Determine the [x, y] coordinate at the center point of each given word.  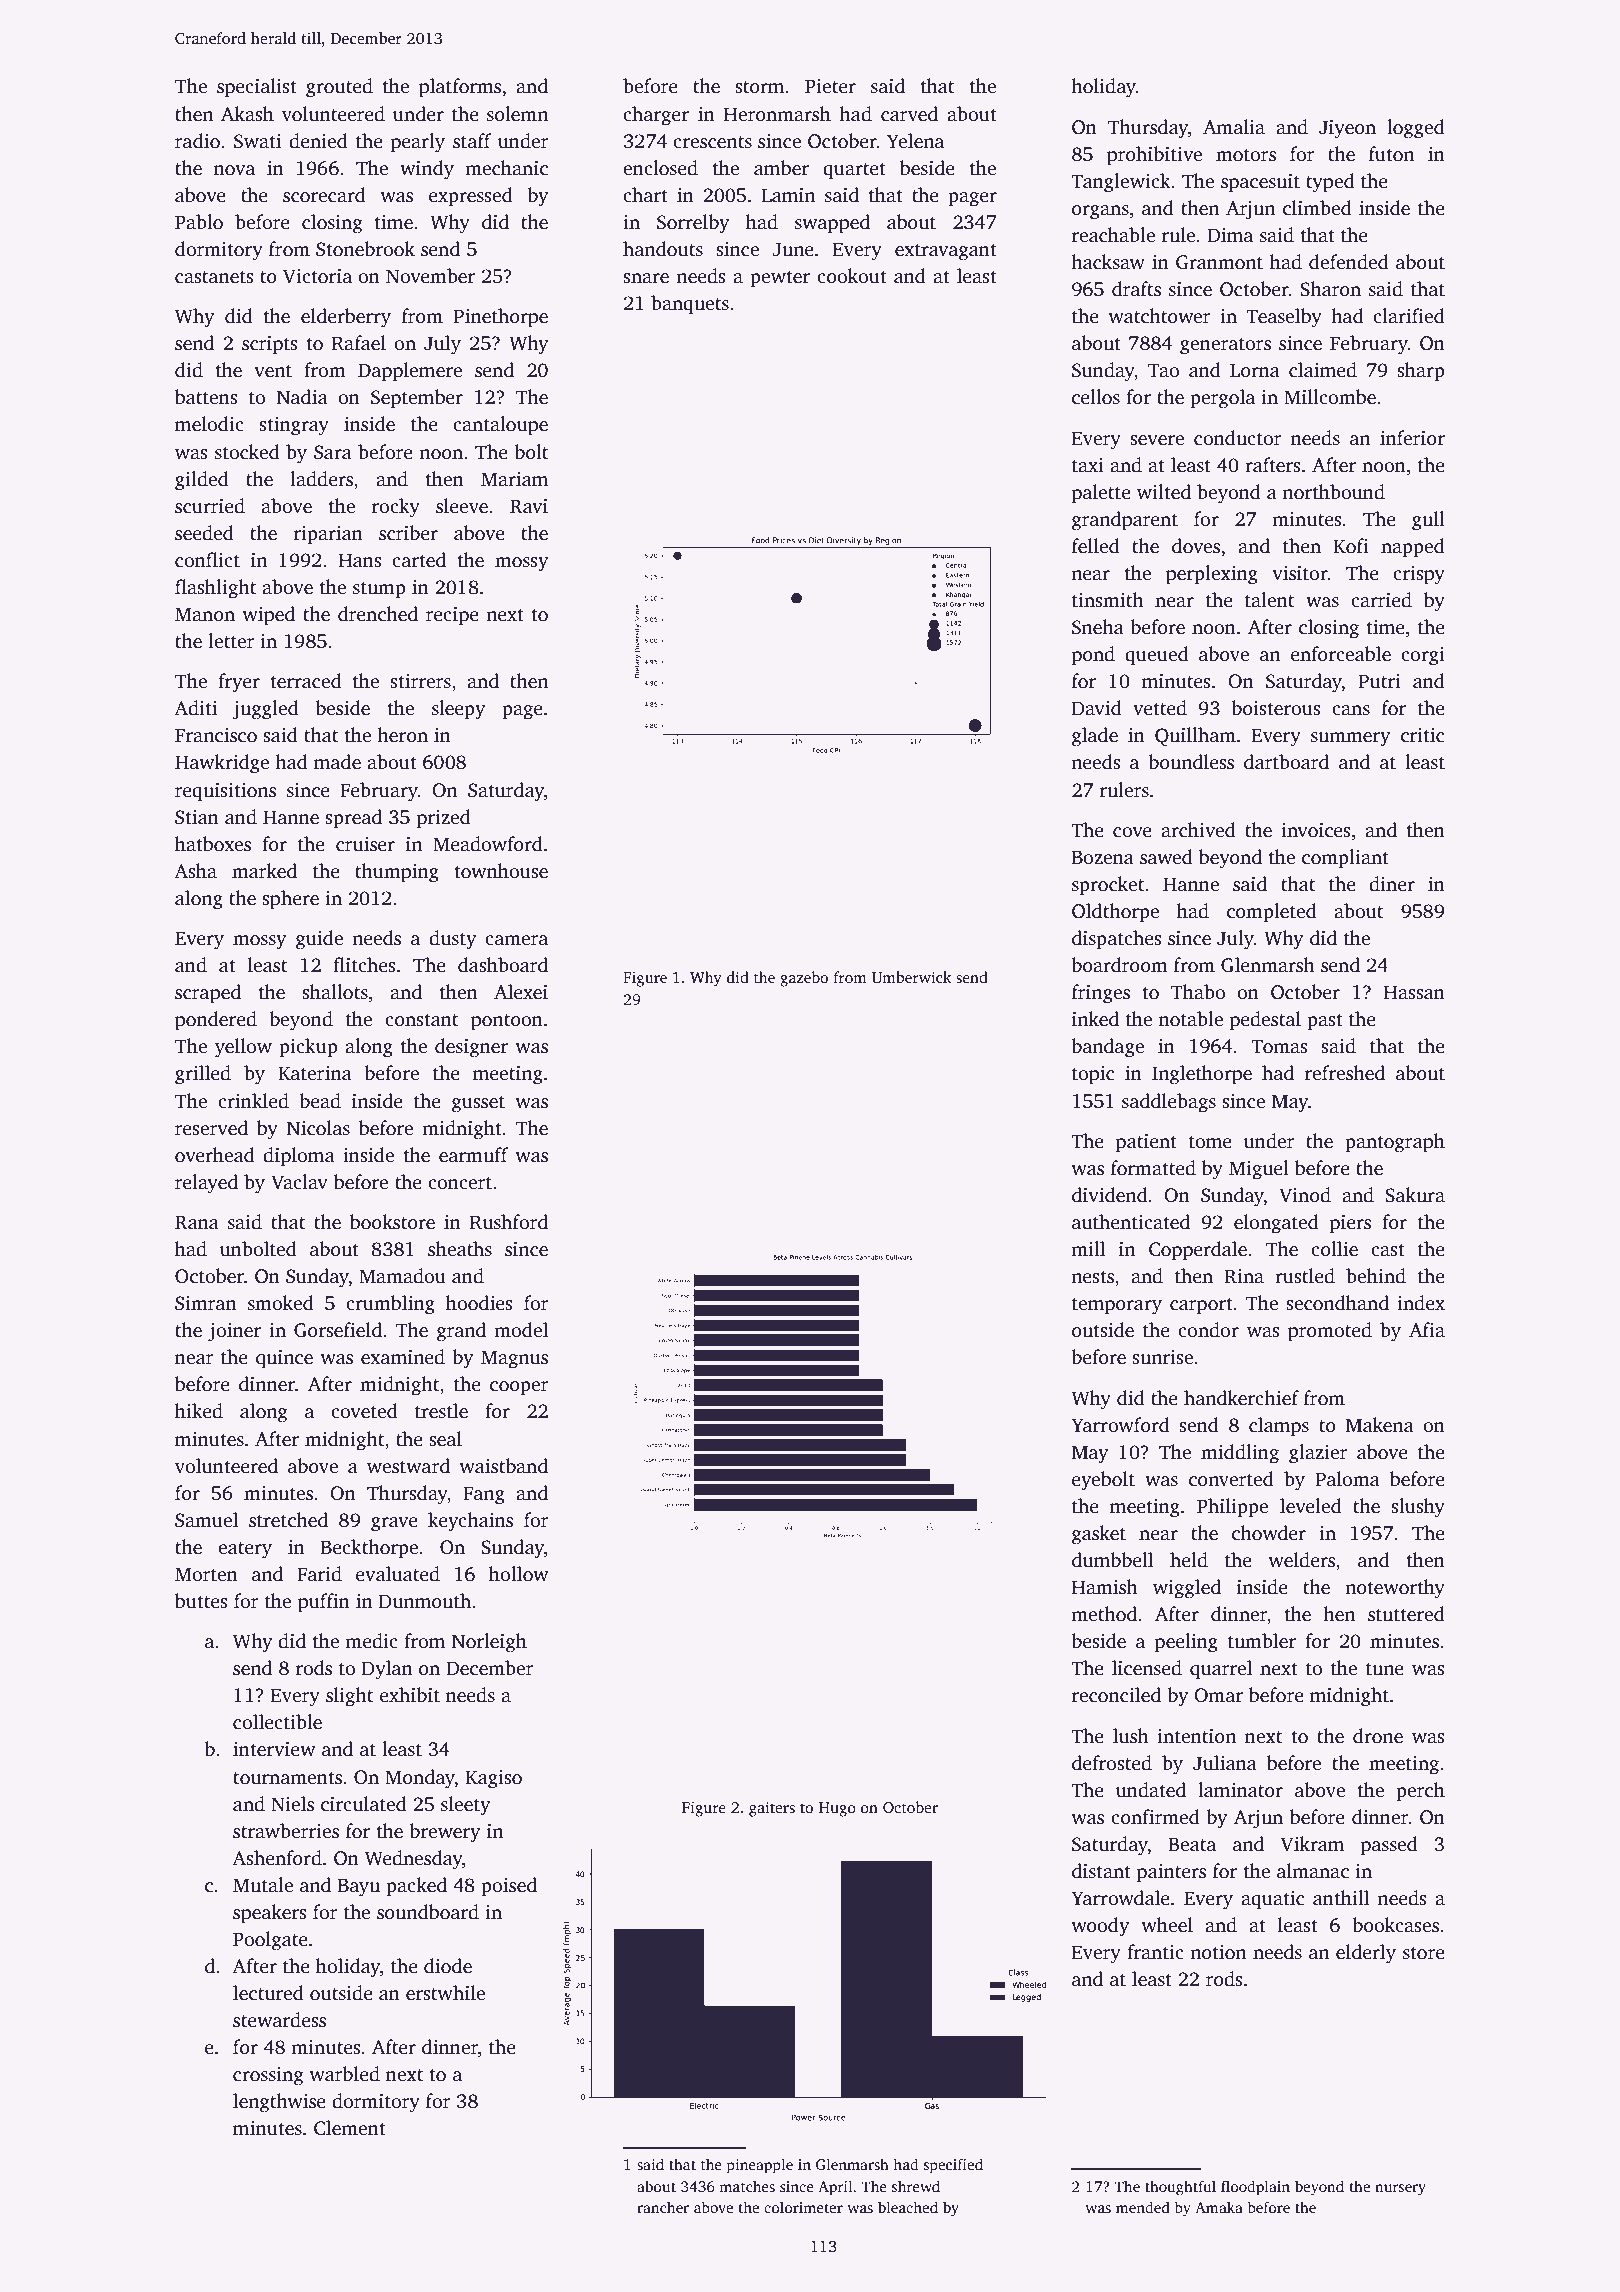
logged [1416, 129]
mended [1143, 2207]
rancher [663, 2207]
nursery [1400, 2190]
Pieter [830, 86]
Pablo [199, 222]
